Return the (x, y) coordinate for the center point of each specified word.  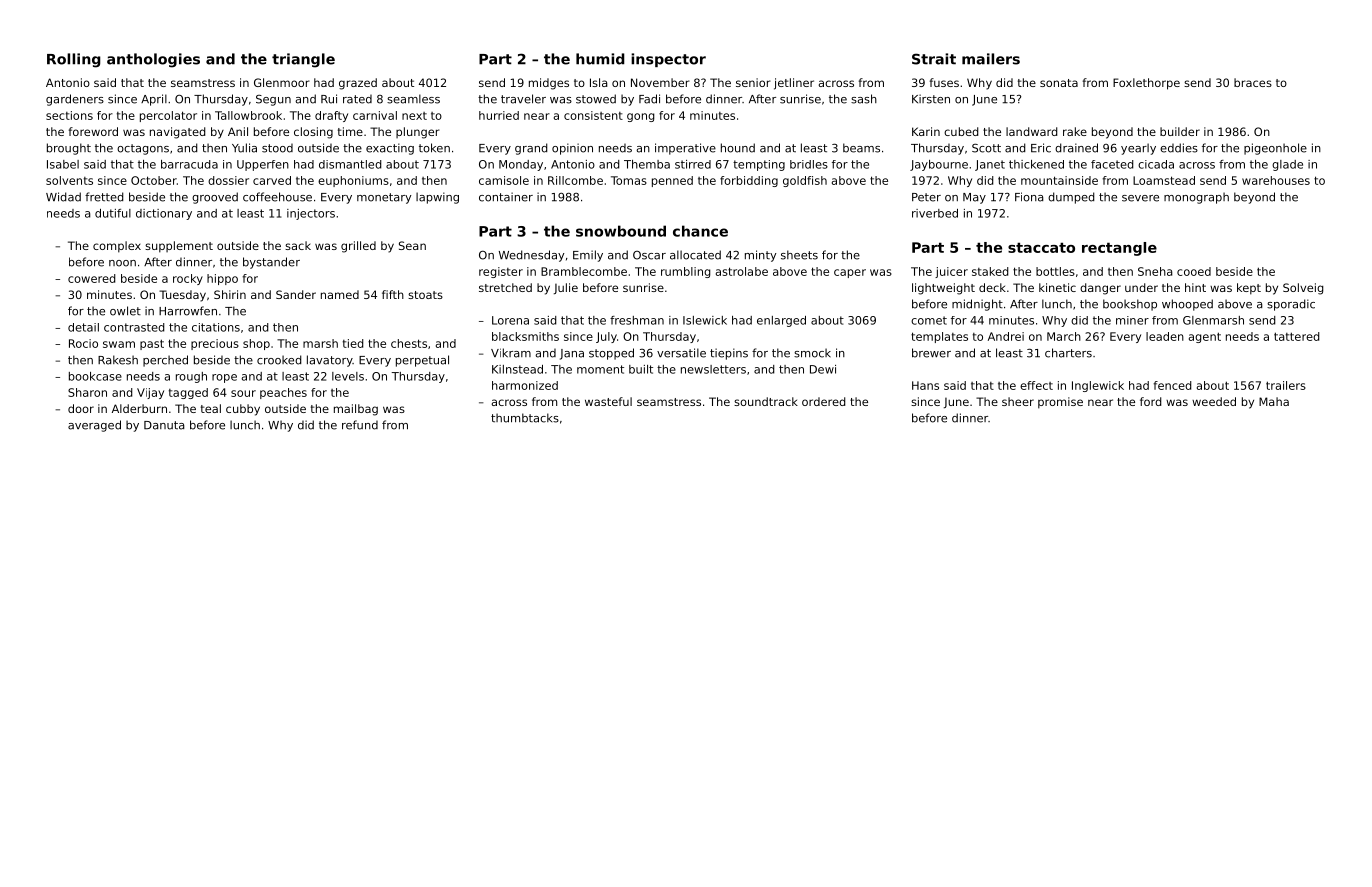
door (81, 408)
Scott (986, 148)
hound (738, 148)
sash (864, 99)
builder (1180, 131)
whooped (1187, 305)
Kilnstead (517, 369)
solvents (69, 180)
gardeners (75, 100)
